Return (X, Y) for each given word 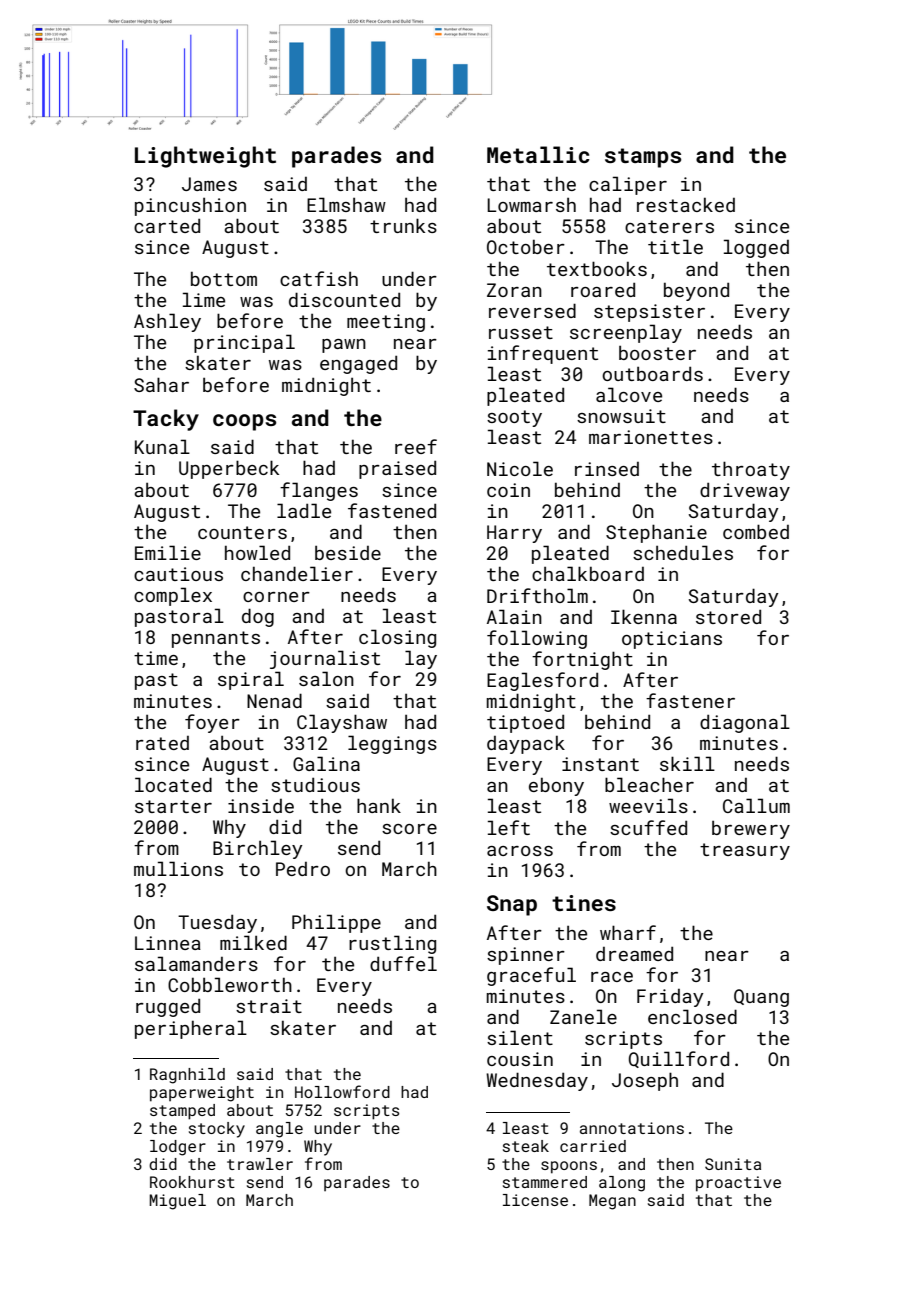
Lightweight (205, 157)
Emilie (168, 552)
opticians (672, 640)
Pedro (303, 869)
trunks (403, 225)
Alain (514, 616)
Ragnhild (187, 1076)
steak (526, 1146)
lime (204, 299)
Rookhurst (192, 1182)
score (409, 829)
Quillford (679, 1059)
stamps (643, 158)
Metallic (538, 154)
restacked (686, 204)
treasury (745, 851)
